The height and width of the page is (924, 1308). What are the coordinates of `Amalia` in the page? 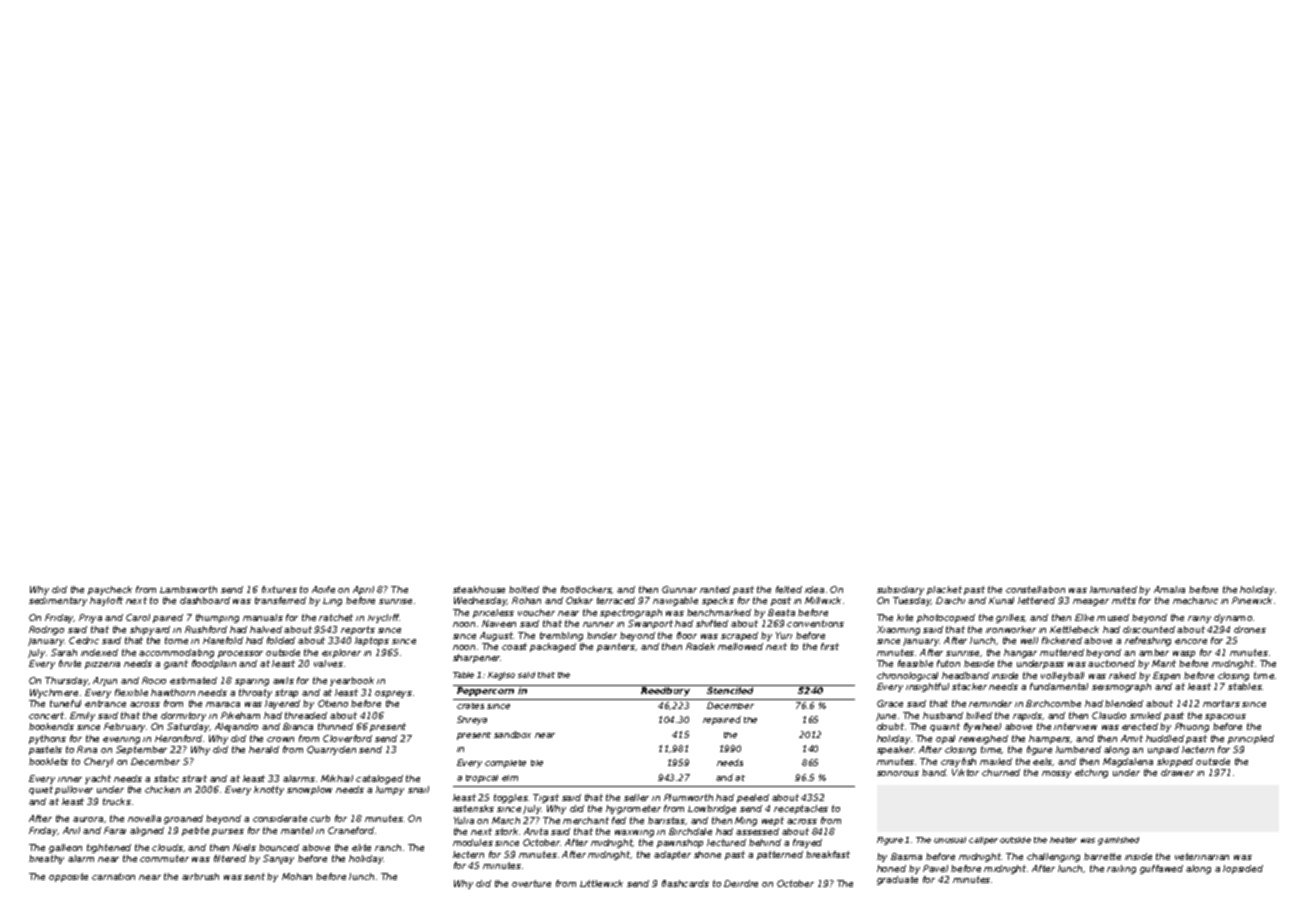 It's located at (1169, 589).
